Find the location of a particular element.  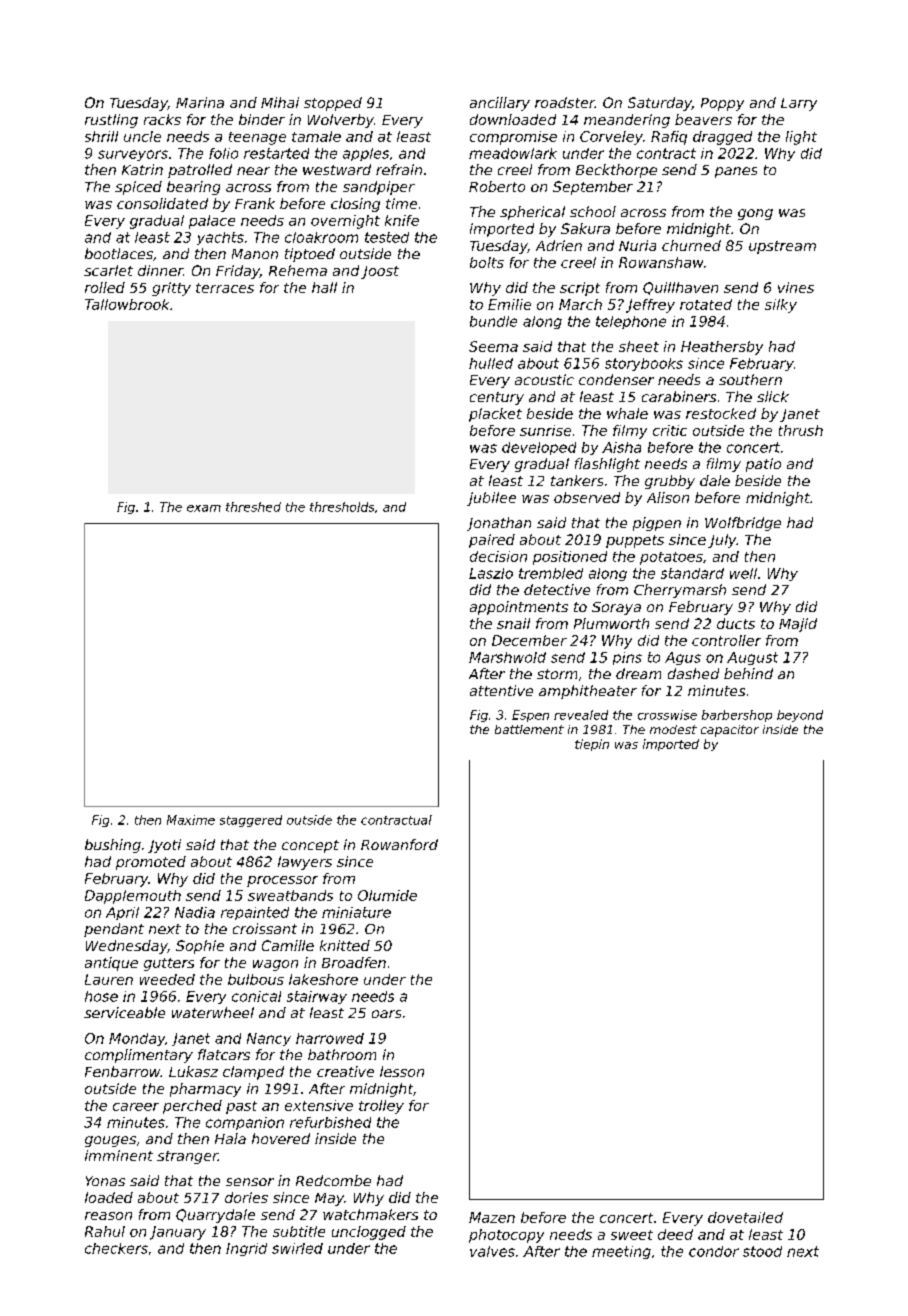

exam is located at coordinates (204, 508).
